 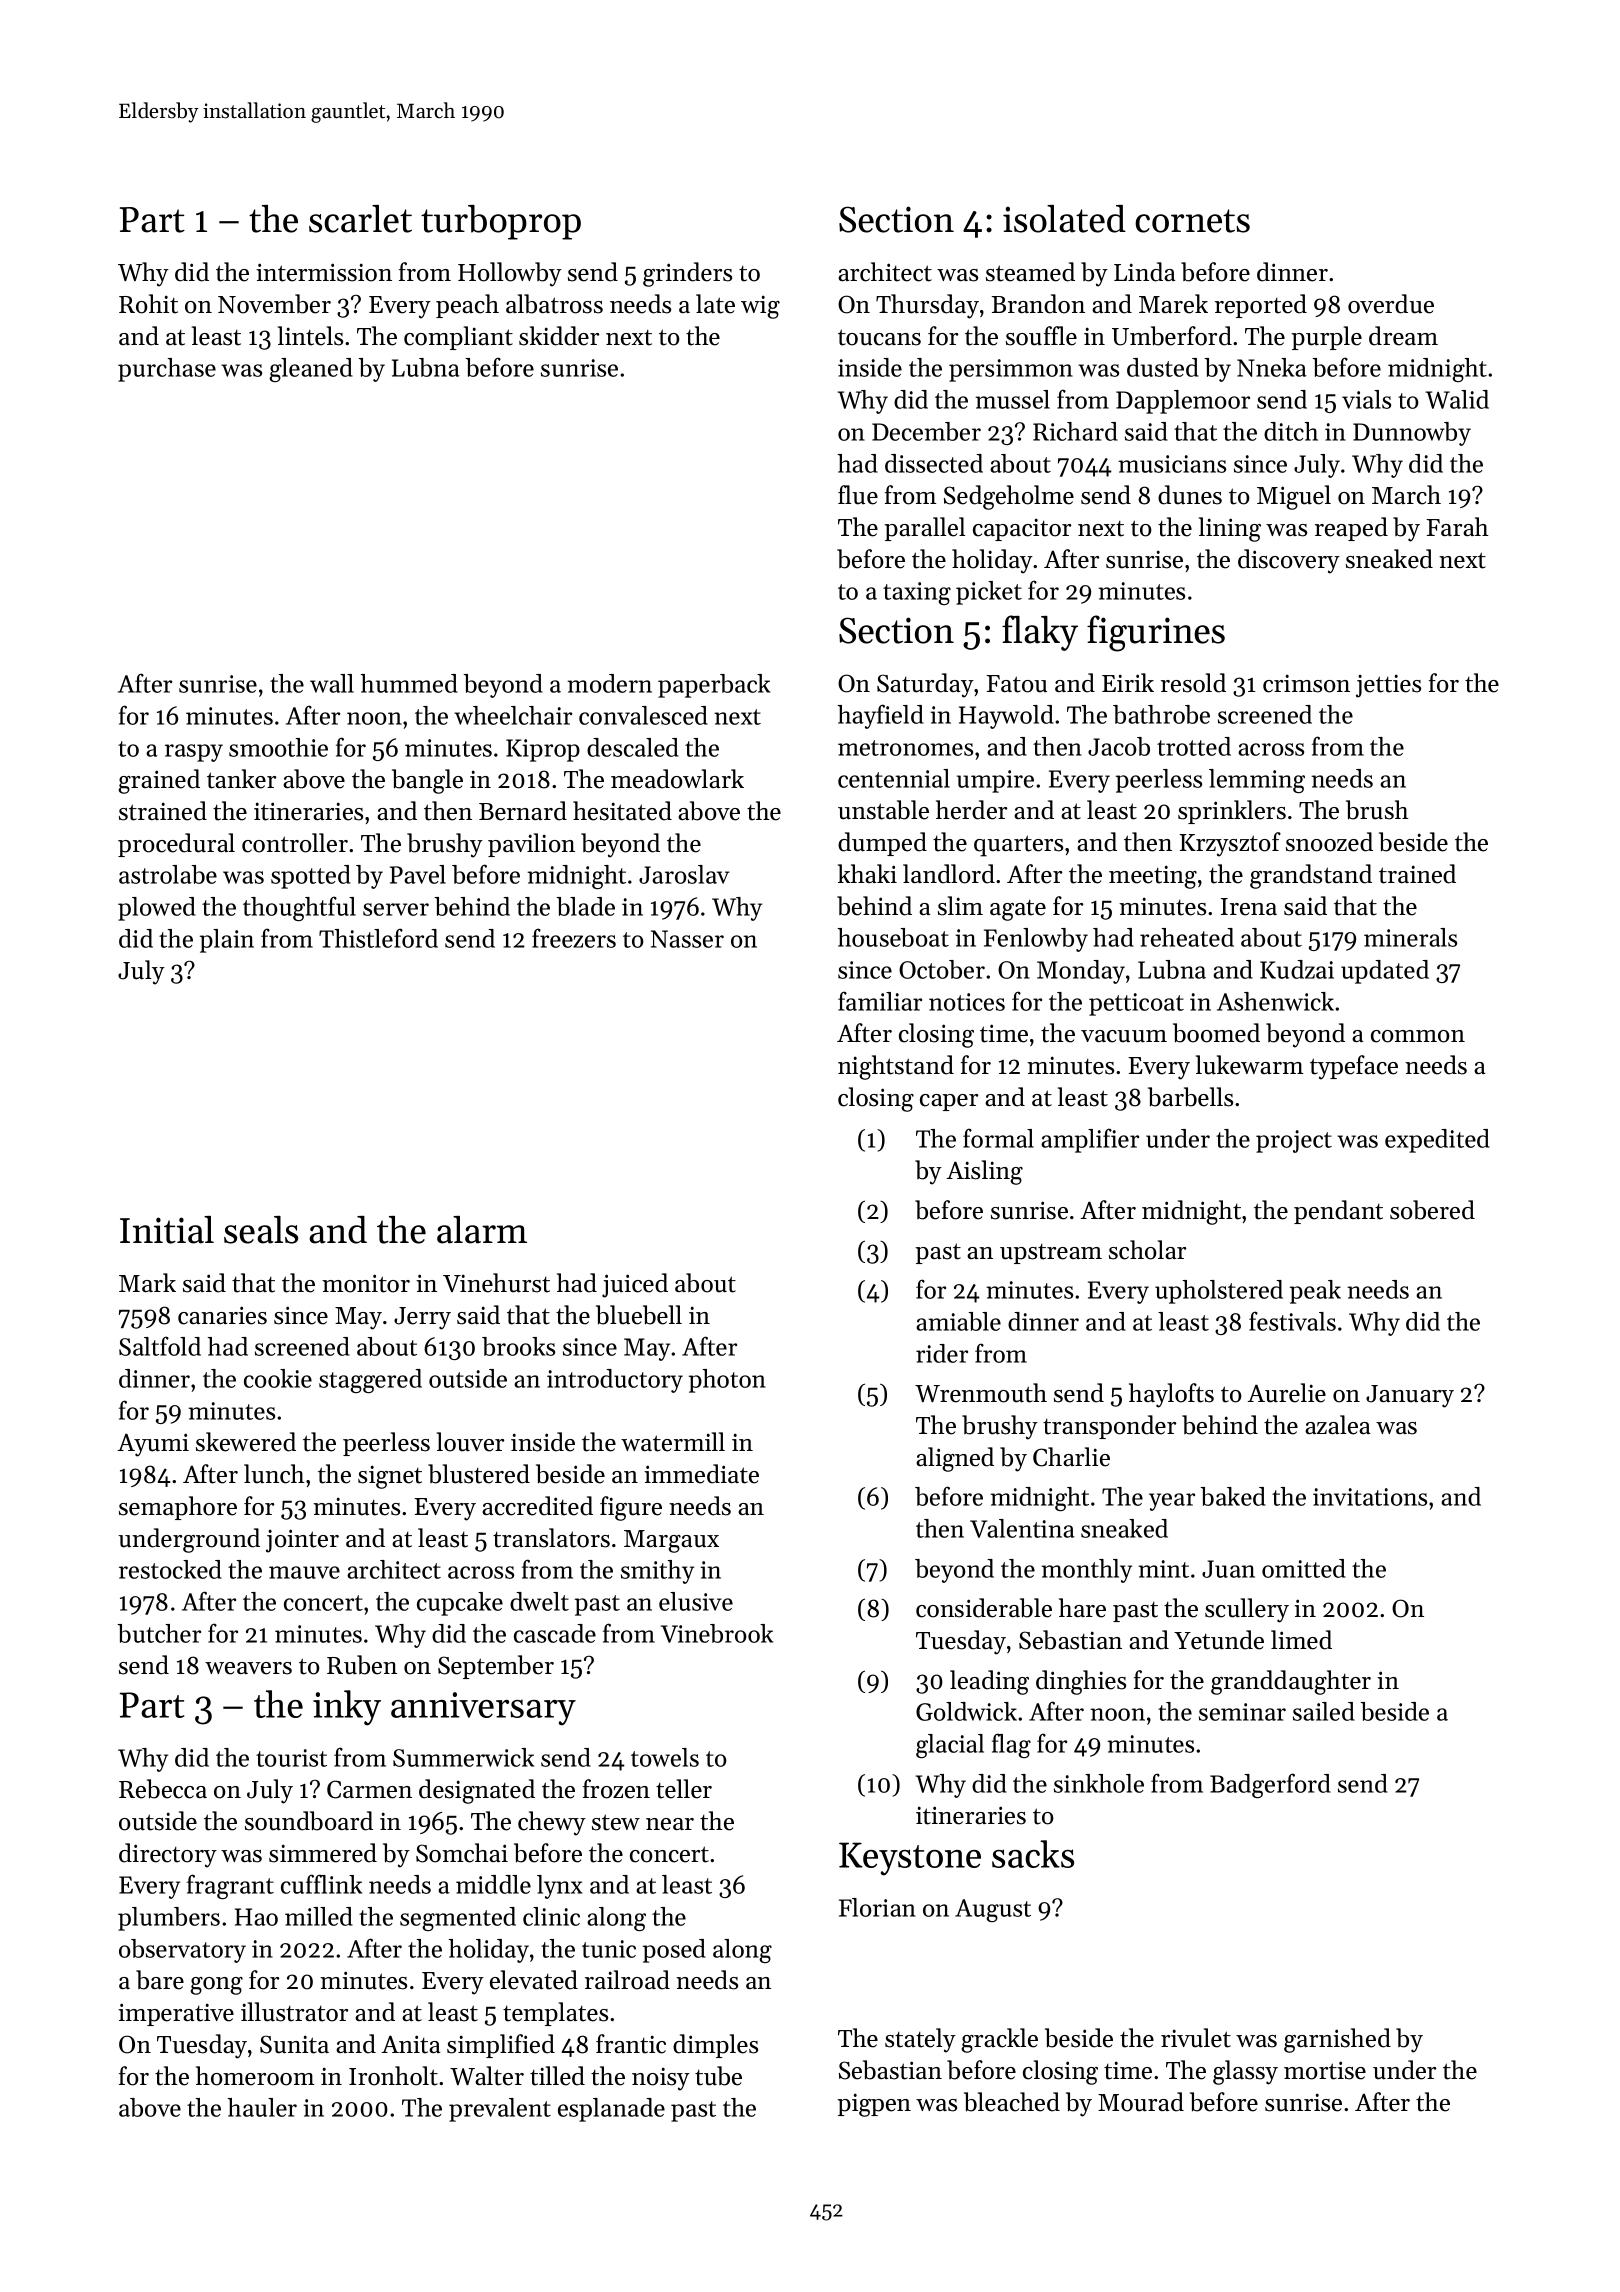 What do you see at coordinates (687, 274) in the image?
I see `grinders` at bounding box center [687, 274].
